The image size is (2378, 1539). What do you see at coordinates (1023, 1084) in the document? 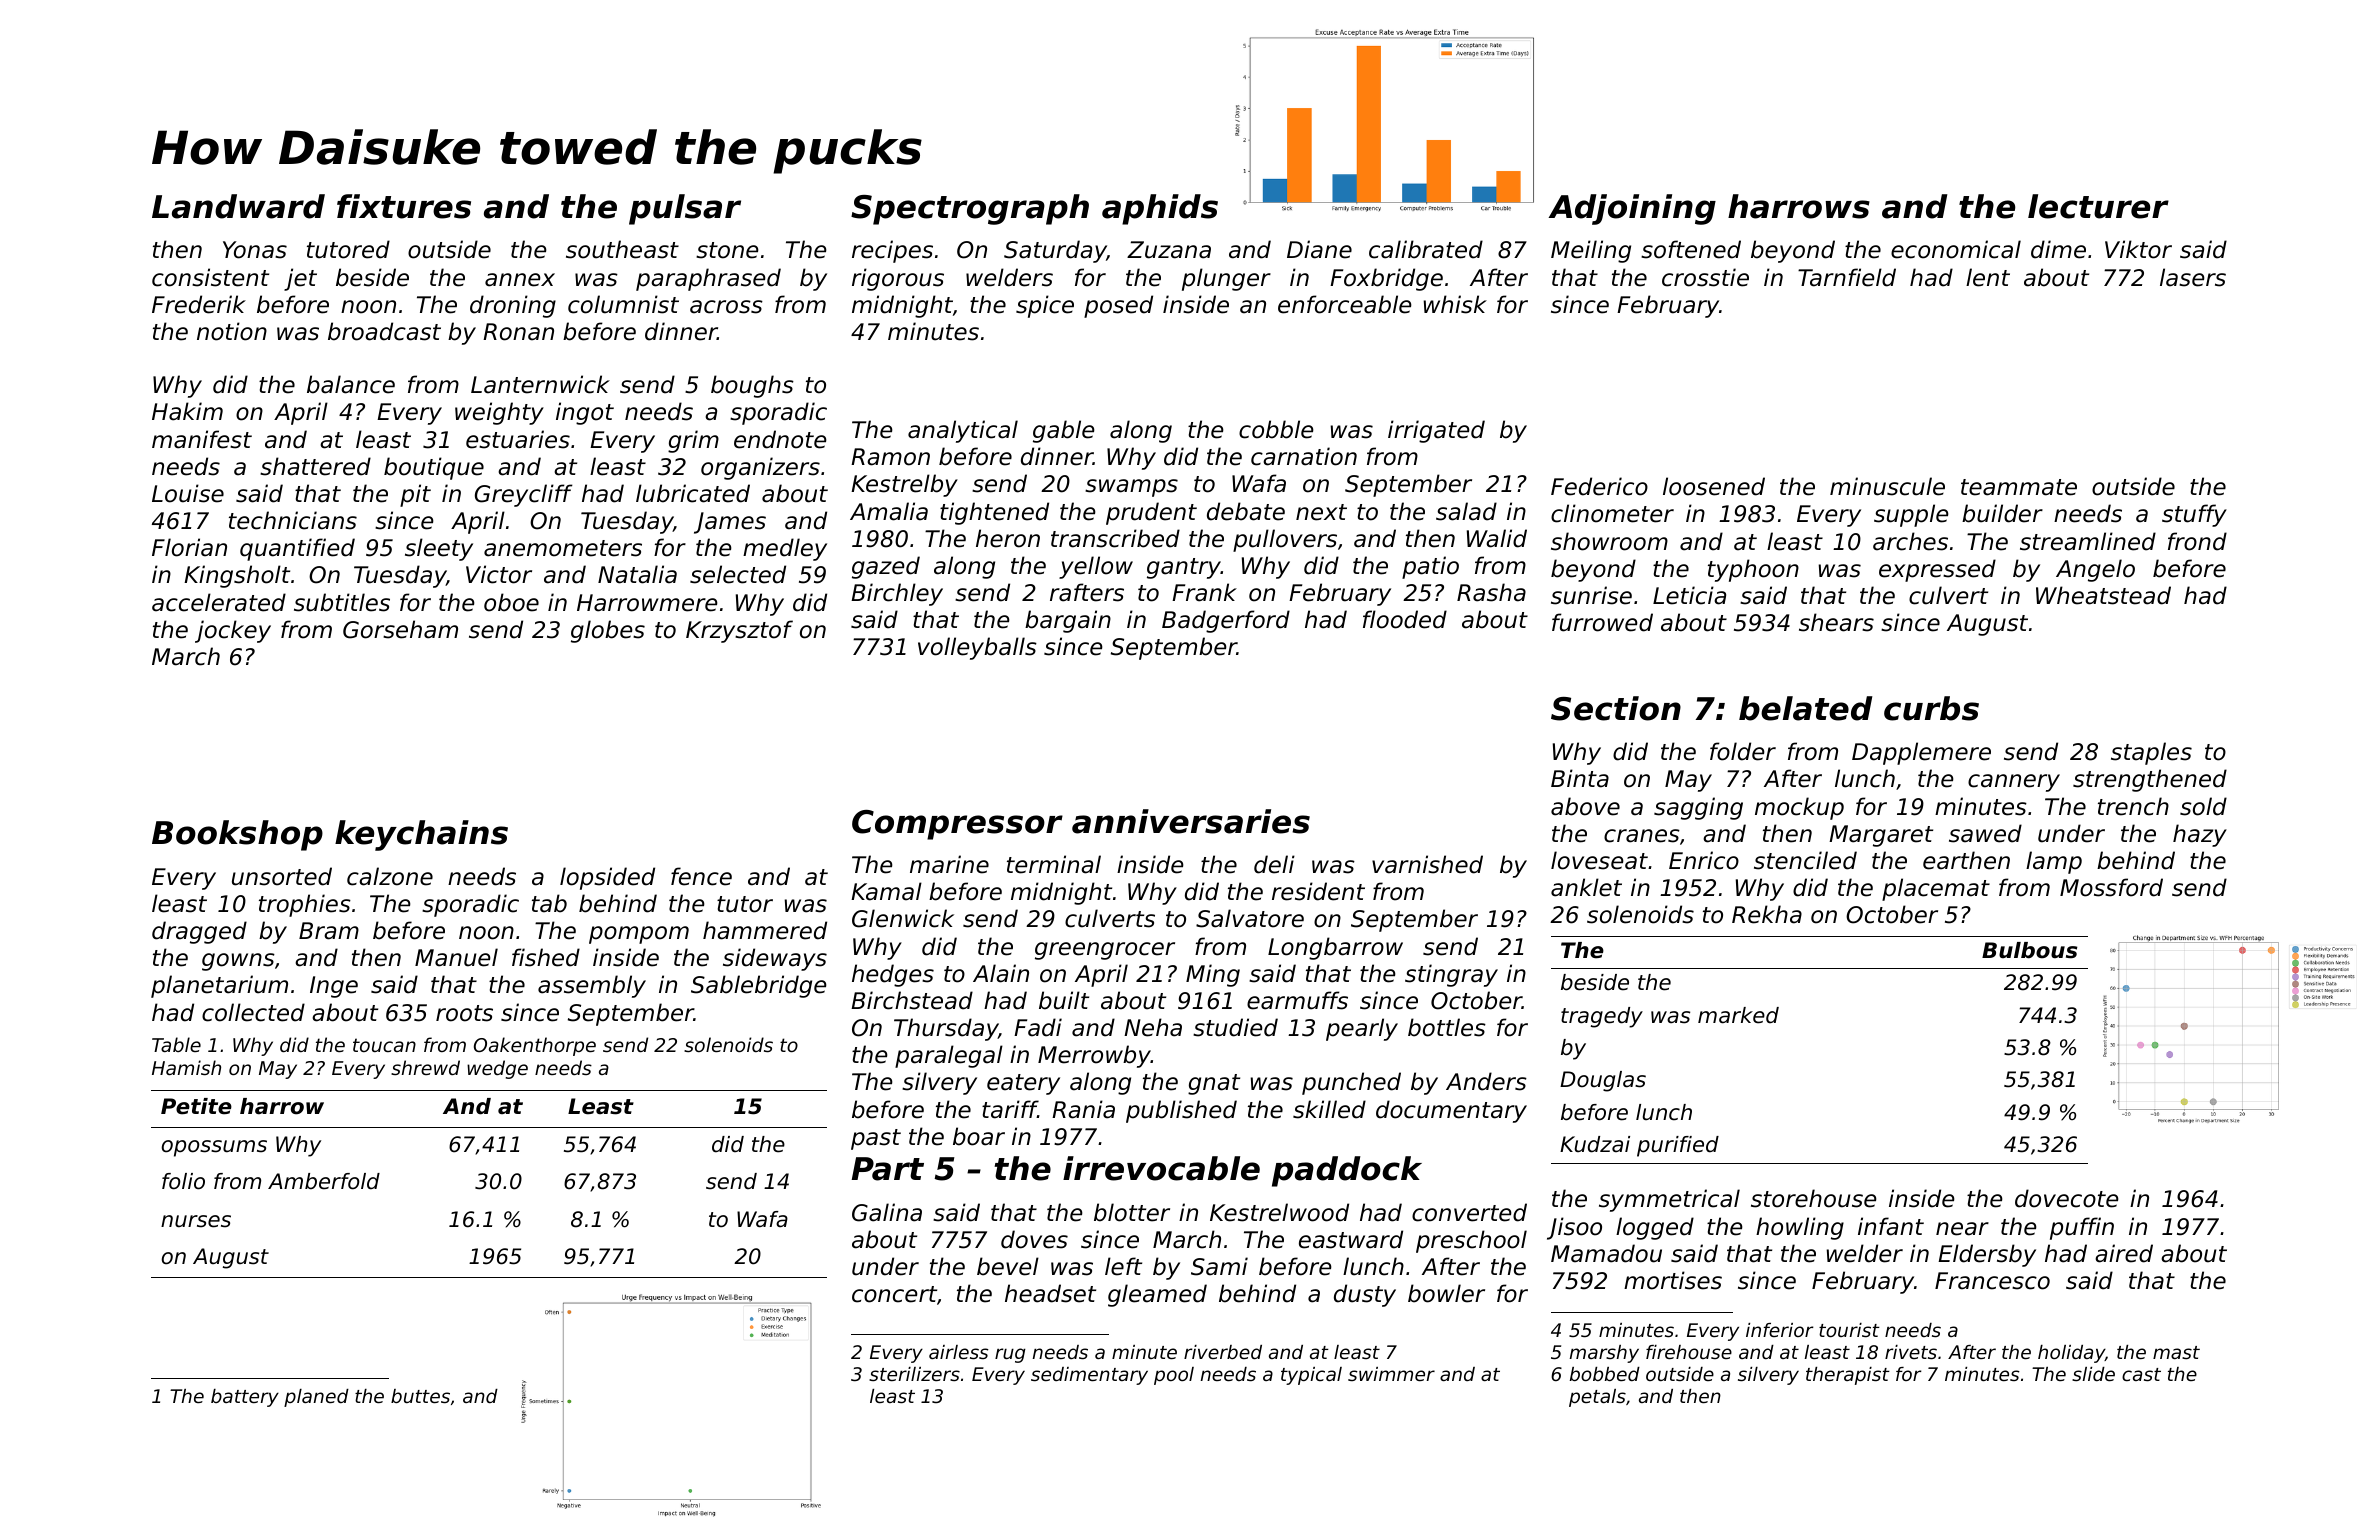
I see `eatery` at bounding box center [1023, 1084].
